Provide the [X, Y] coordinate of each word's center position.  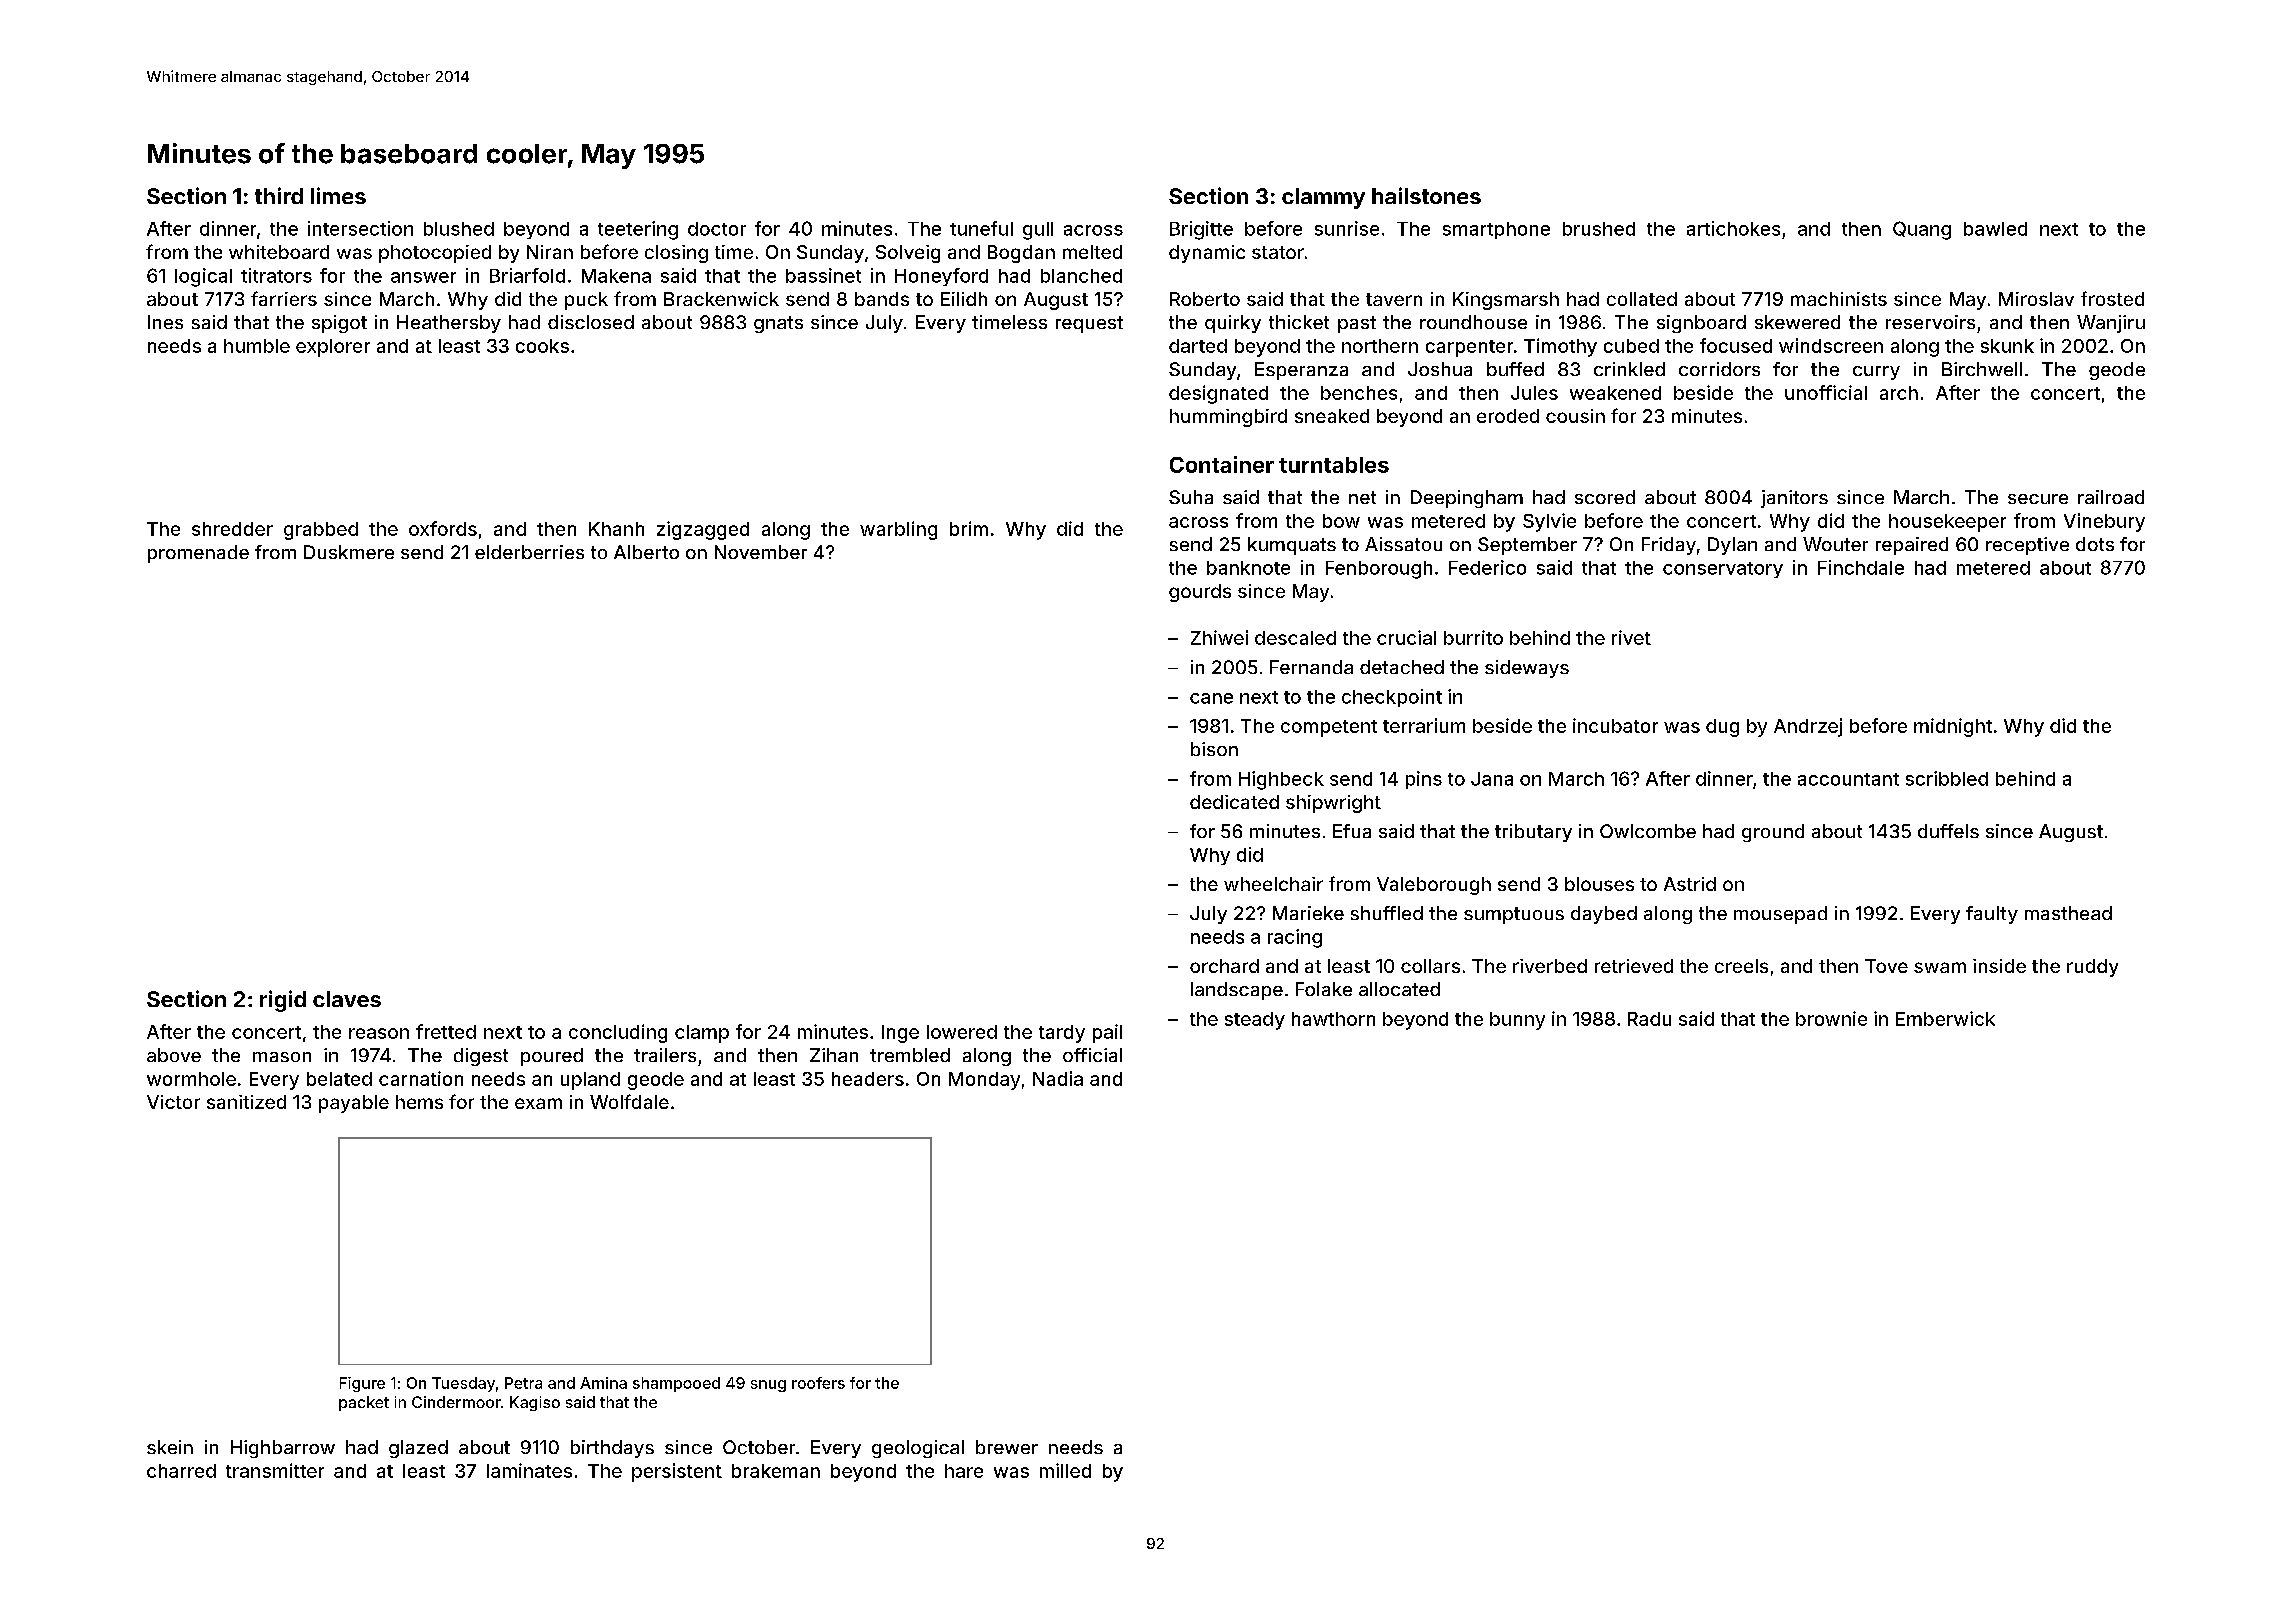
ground [1773, 833]
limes [338, 195]
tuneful [981, 228]
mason [282, 1057]
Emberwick [1945, 1018]
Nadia [1058, 1078]
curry [1876, 373]
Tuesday [463, 1384]
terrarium [1424, 725]
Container [1222, 464]
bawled [1995, 229]
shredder [232, 529]
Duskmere [349, 552]
